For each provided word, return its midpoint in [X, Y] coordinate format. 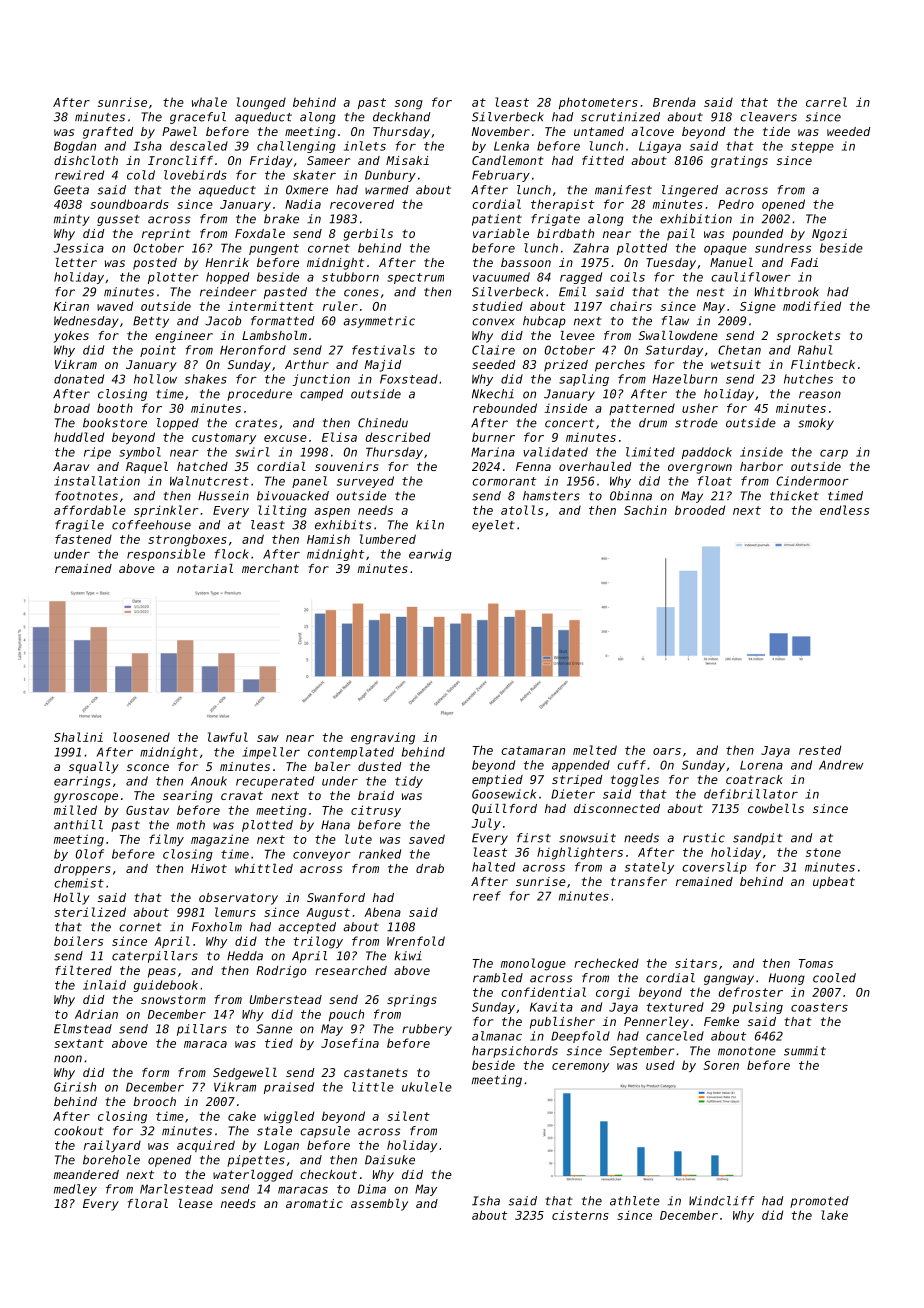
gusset [118, 220]
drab [430, 868]
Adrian [96, 1014]
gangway [729, 980]
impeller [271, 753]
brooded [700, 510]
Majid [383, 366]
